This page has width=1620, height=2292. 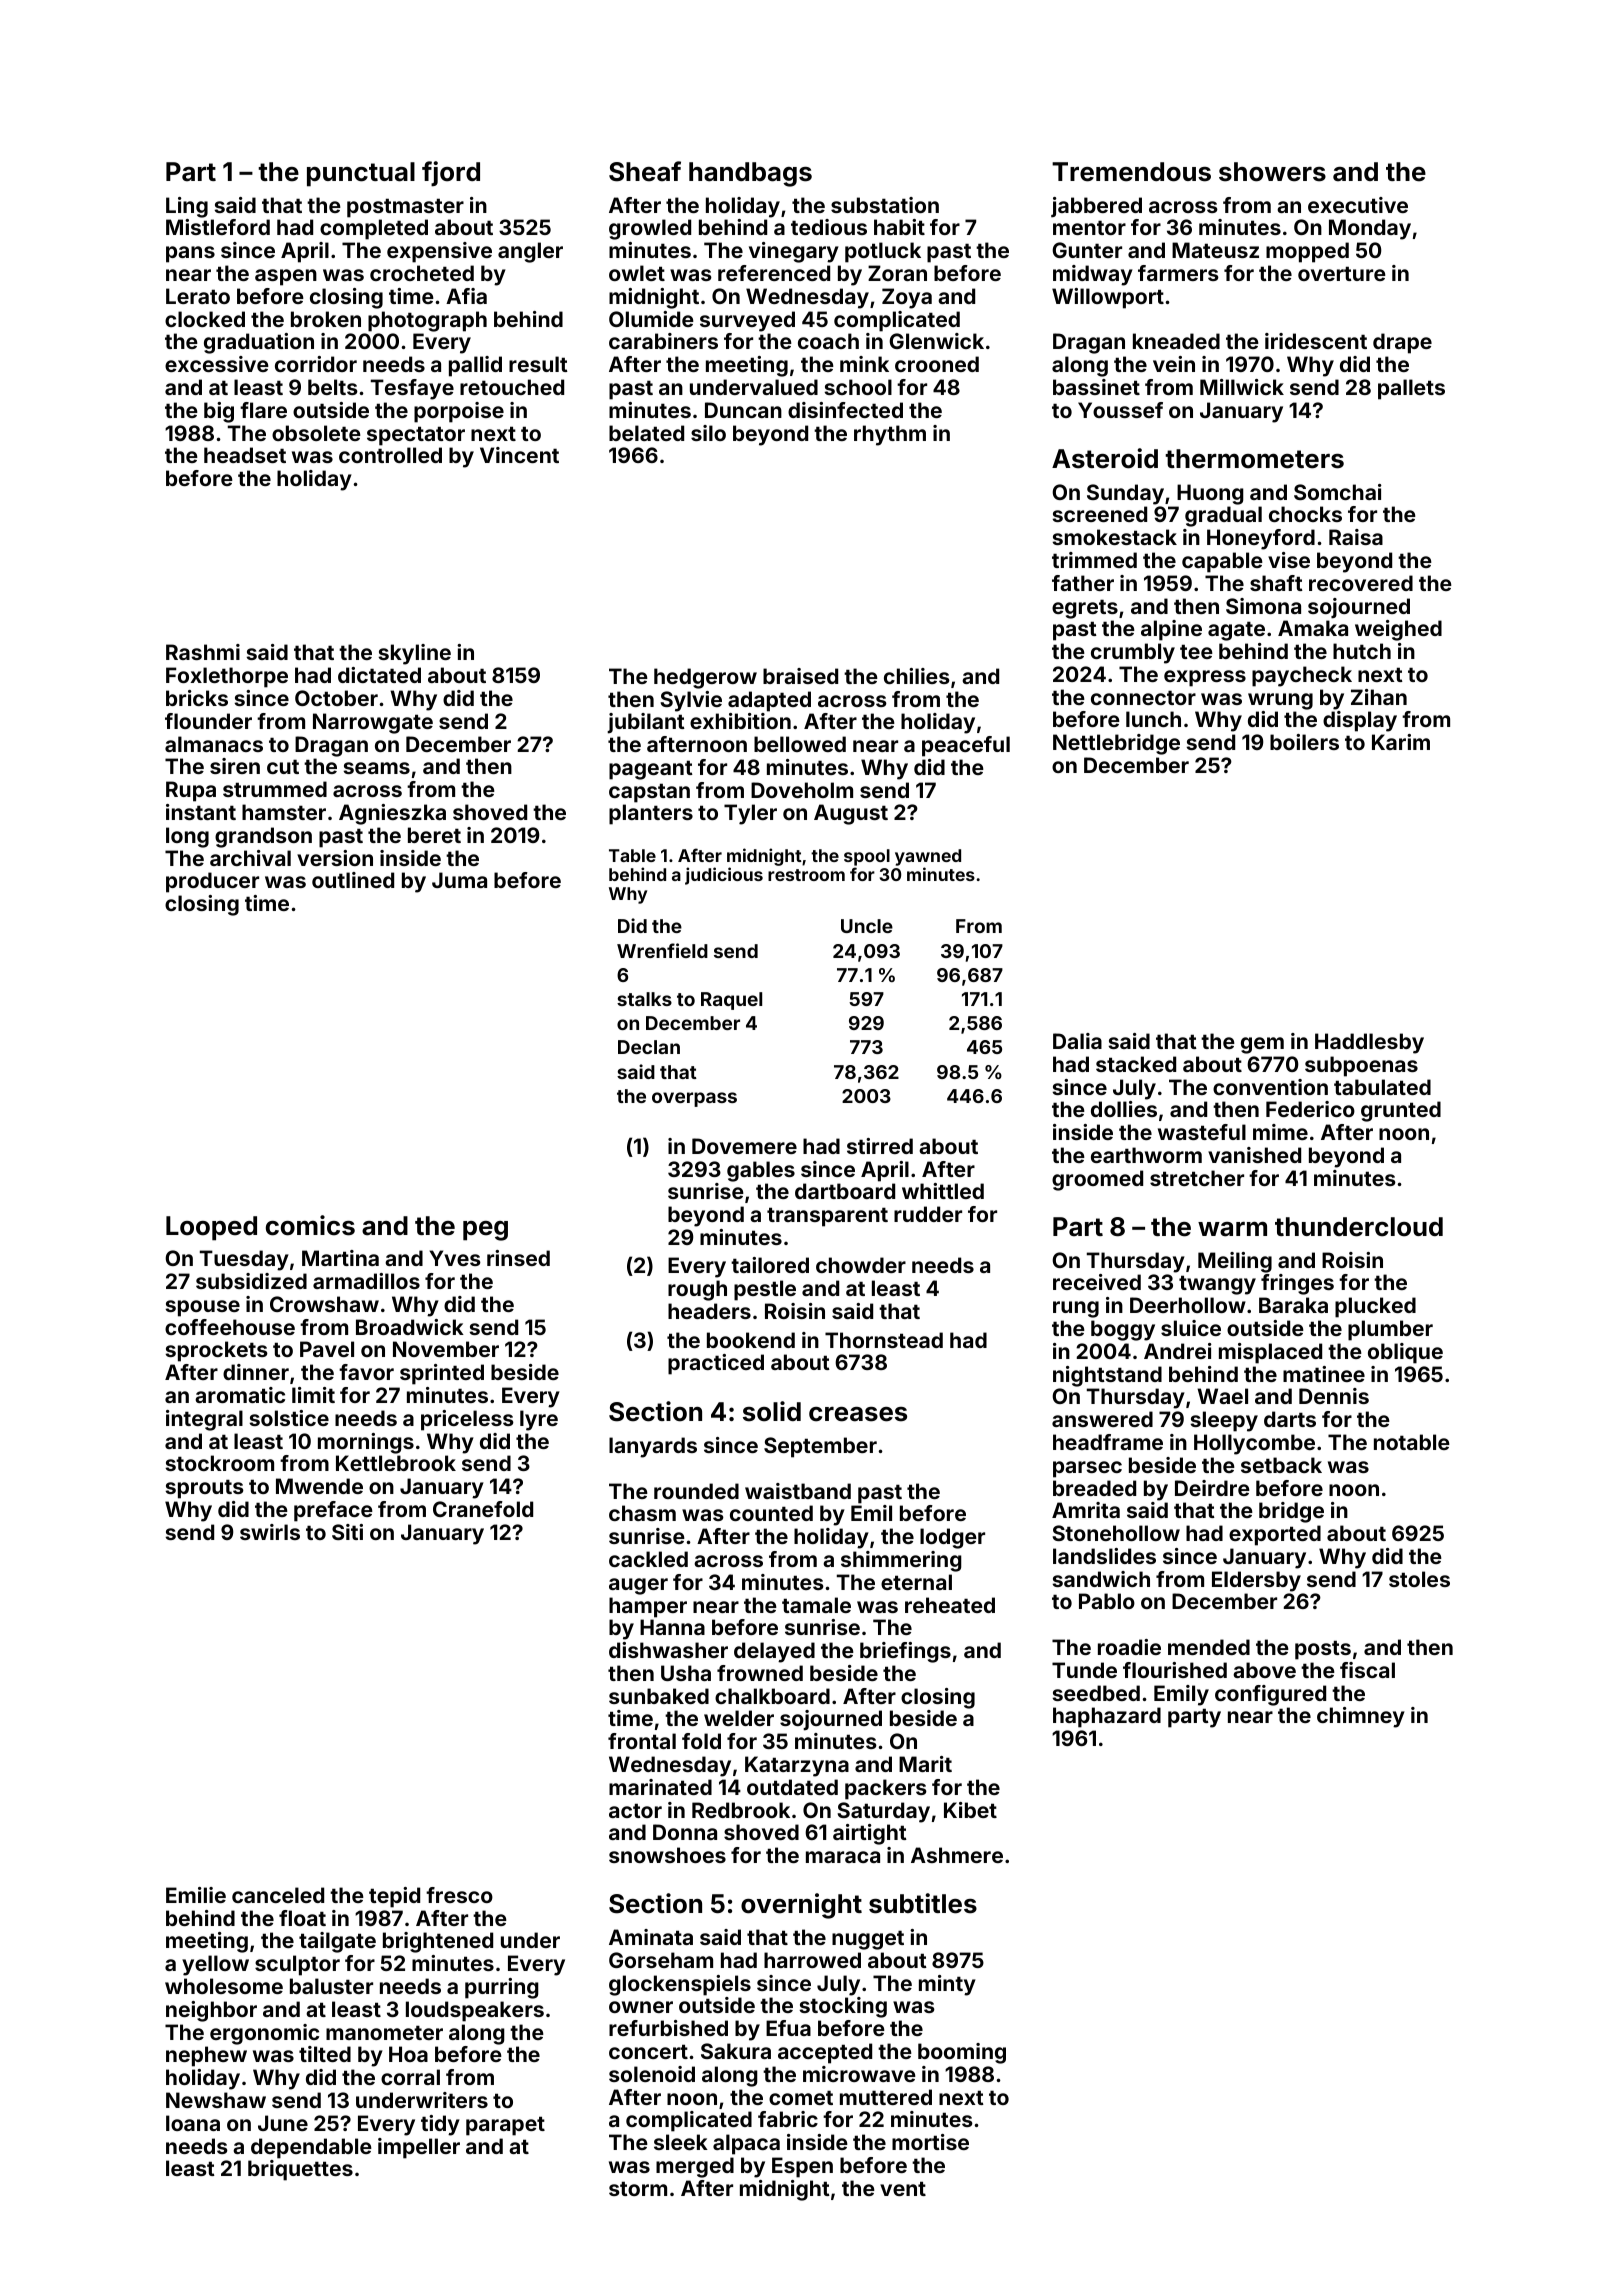 I want to click on alpaca, so click(x=746, y=2144).
